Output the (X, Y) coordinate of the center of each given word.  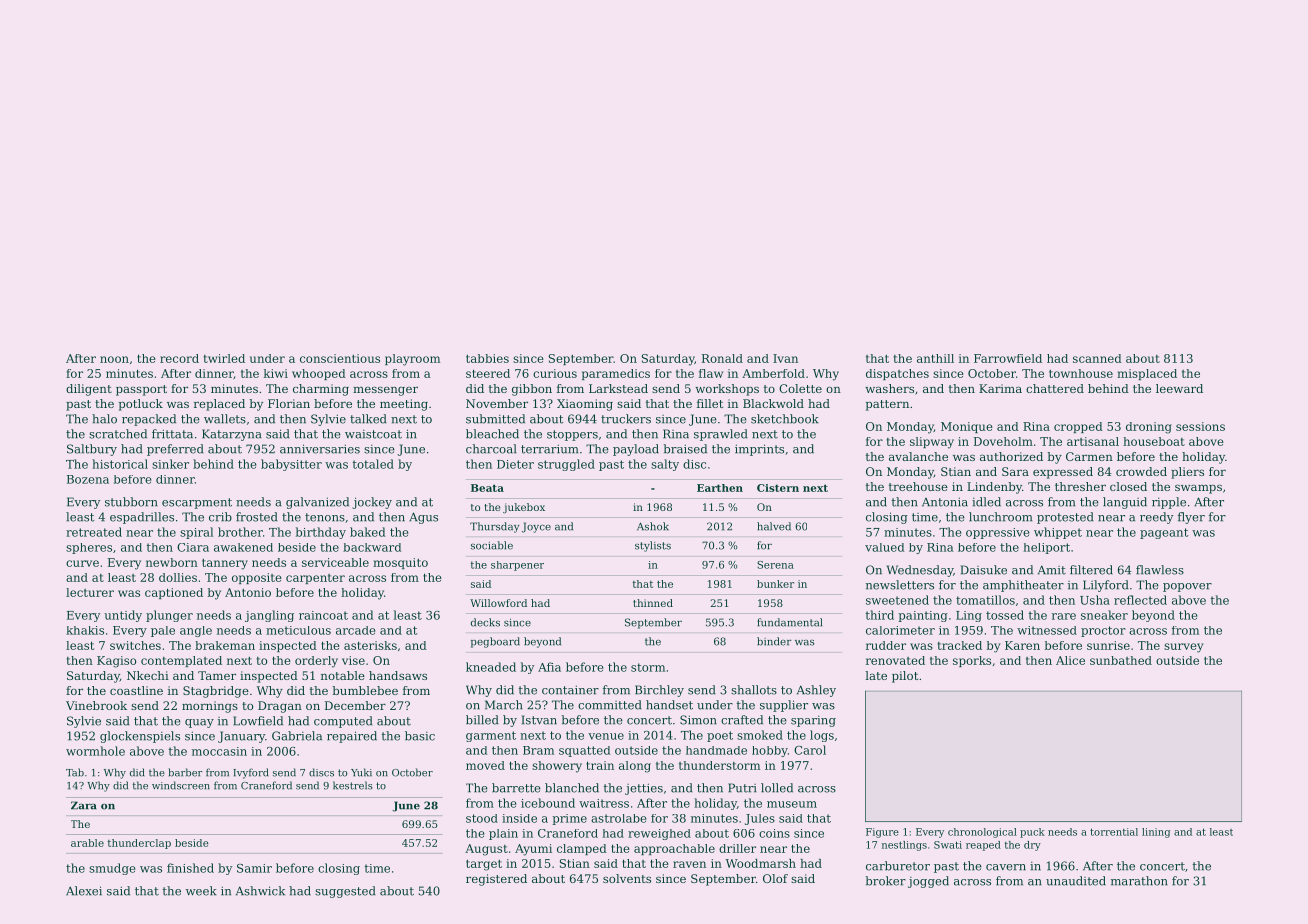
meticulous (298, 630)
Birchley (659, 691)
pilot (905, 677)
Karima (1000, 388)
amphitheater (1023, 586)
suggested (345, 892)
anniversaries (320, 449)
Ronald (722, 358)
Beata (487, 488)
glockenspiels (140, 737)
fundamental (789, 622)
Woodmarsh (760, 863)
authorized (1011, 456)
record (179, 358)
